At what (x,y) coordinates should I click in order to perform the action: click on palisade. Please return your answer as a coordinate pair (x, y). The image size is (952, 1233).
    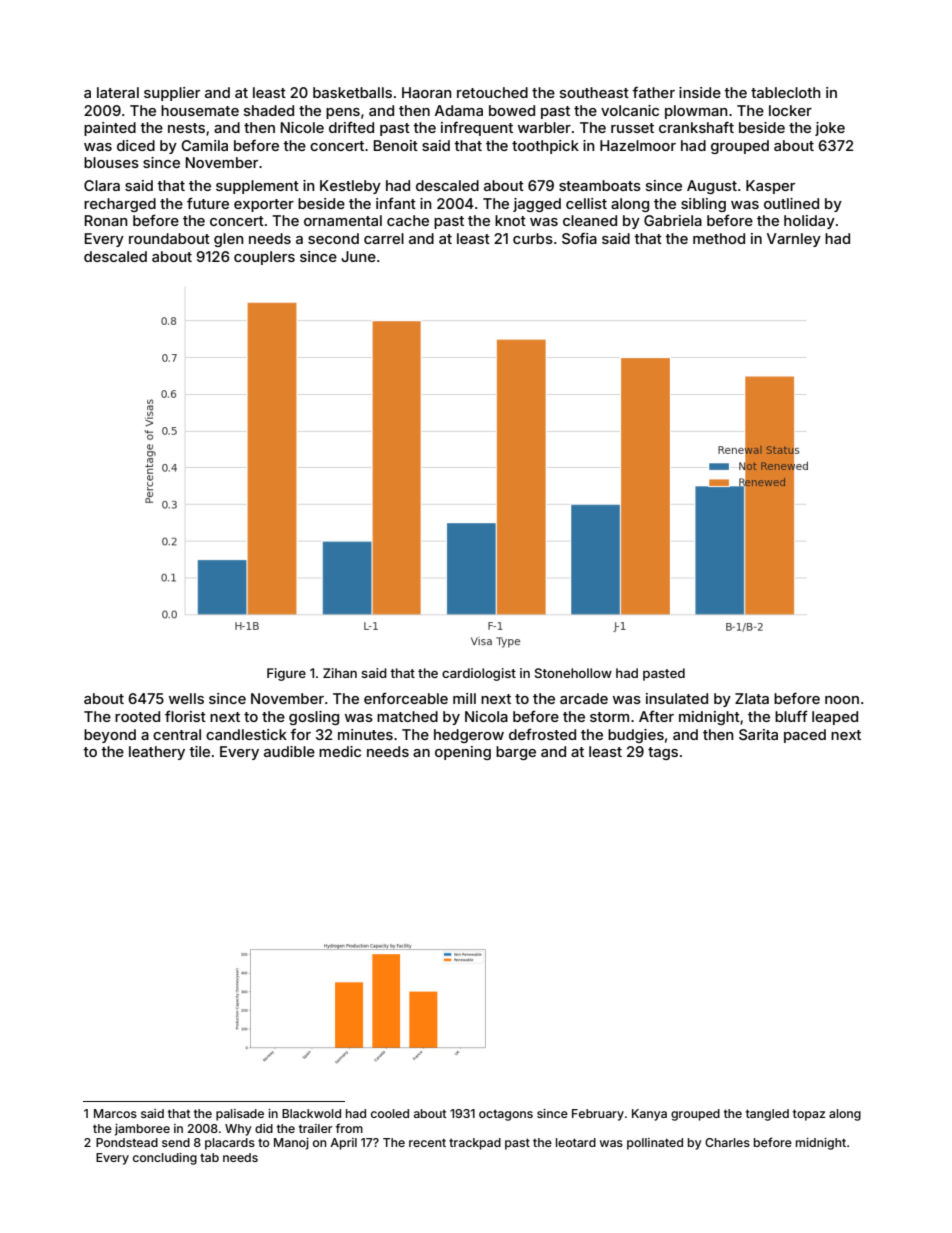
    Looking at the image, I should click on (240, 1115).
